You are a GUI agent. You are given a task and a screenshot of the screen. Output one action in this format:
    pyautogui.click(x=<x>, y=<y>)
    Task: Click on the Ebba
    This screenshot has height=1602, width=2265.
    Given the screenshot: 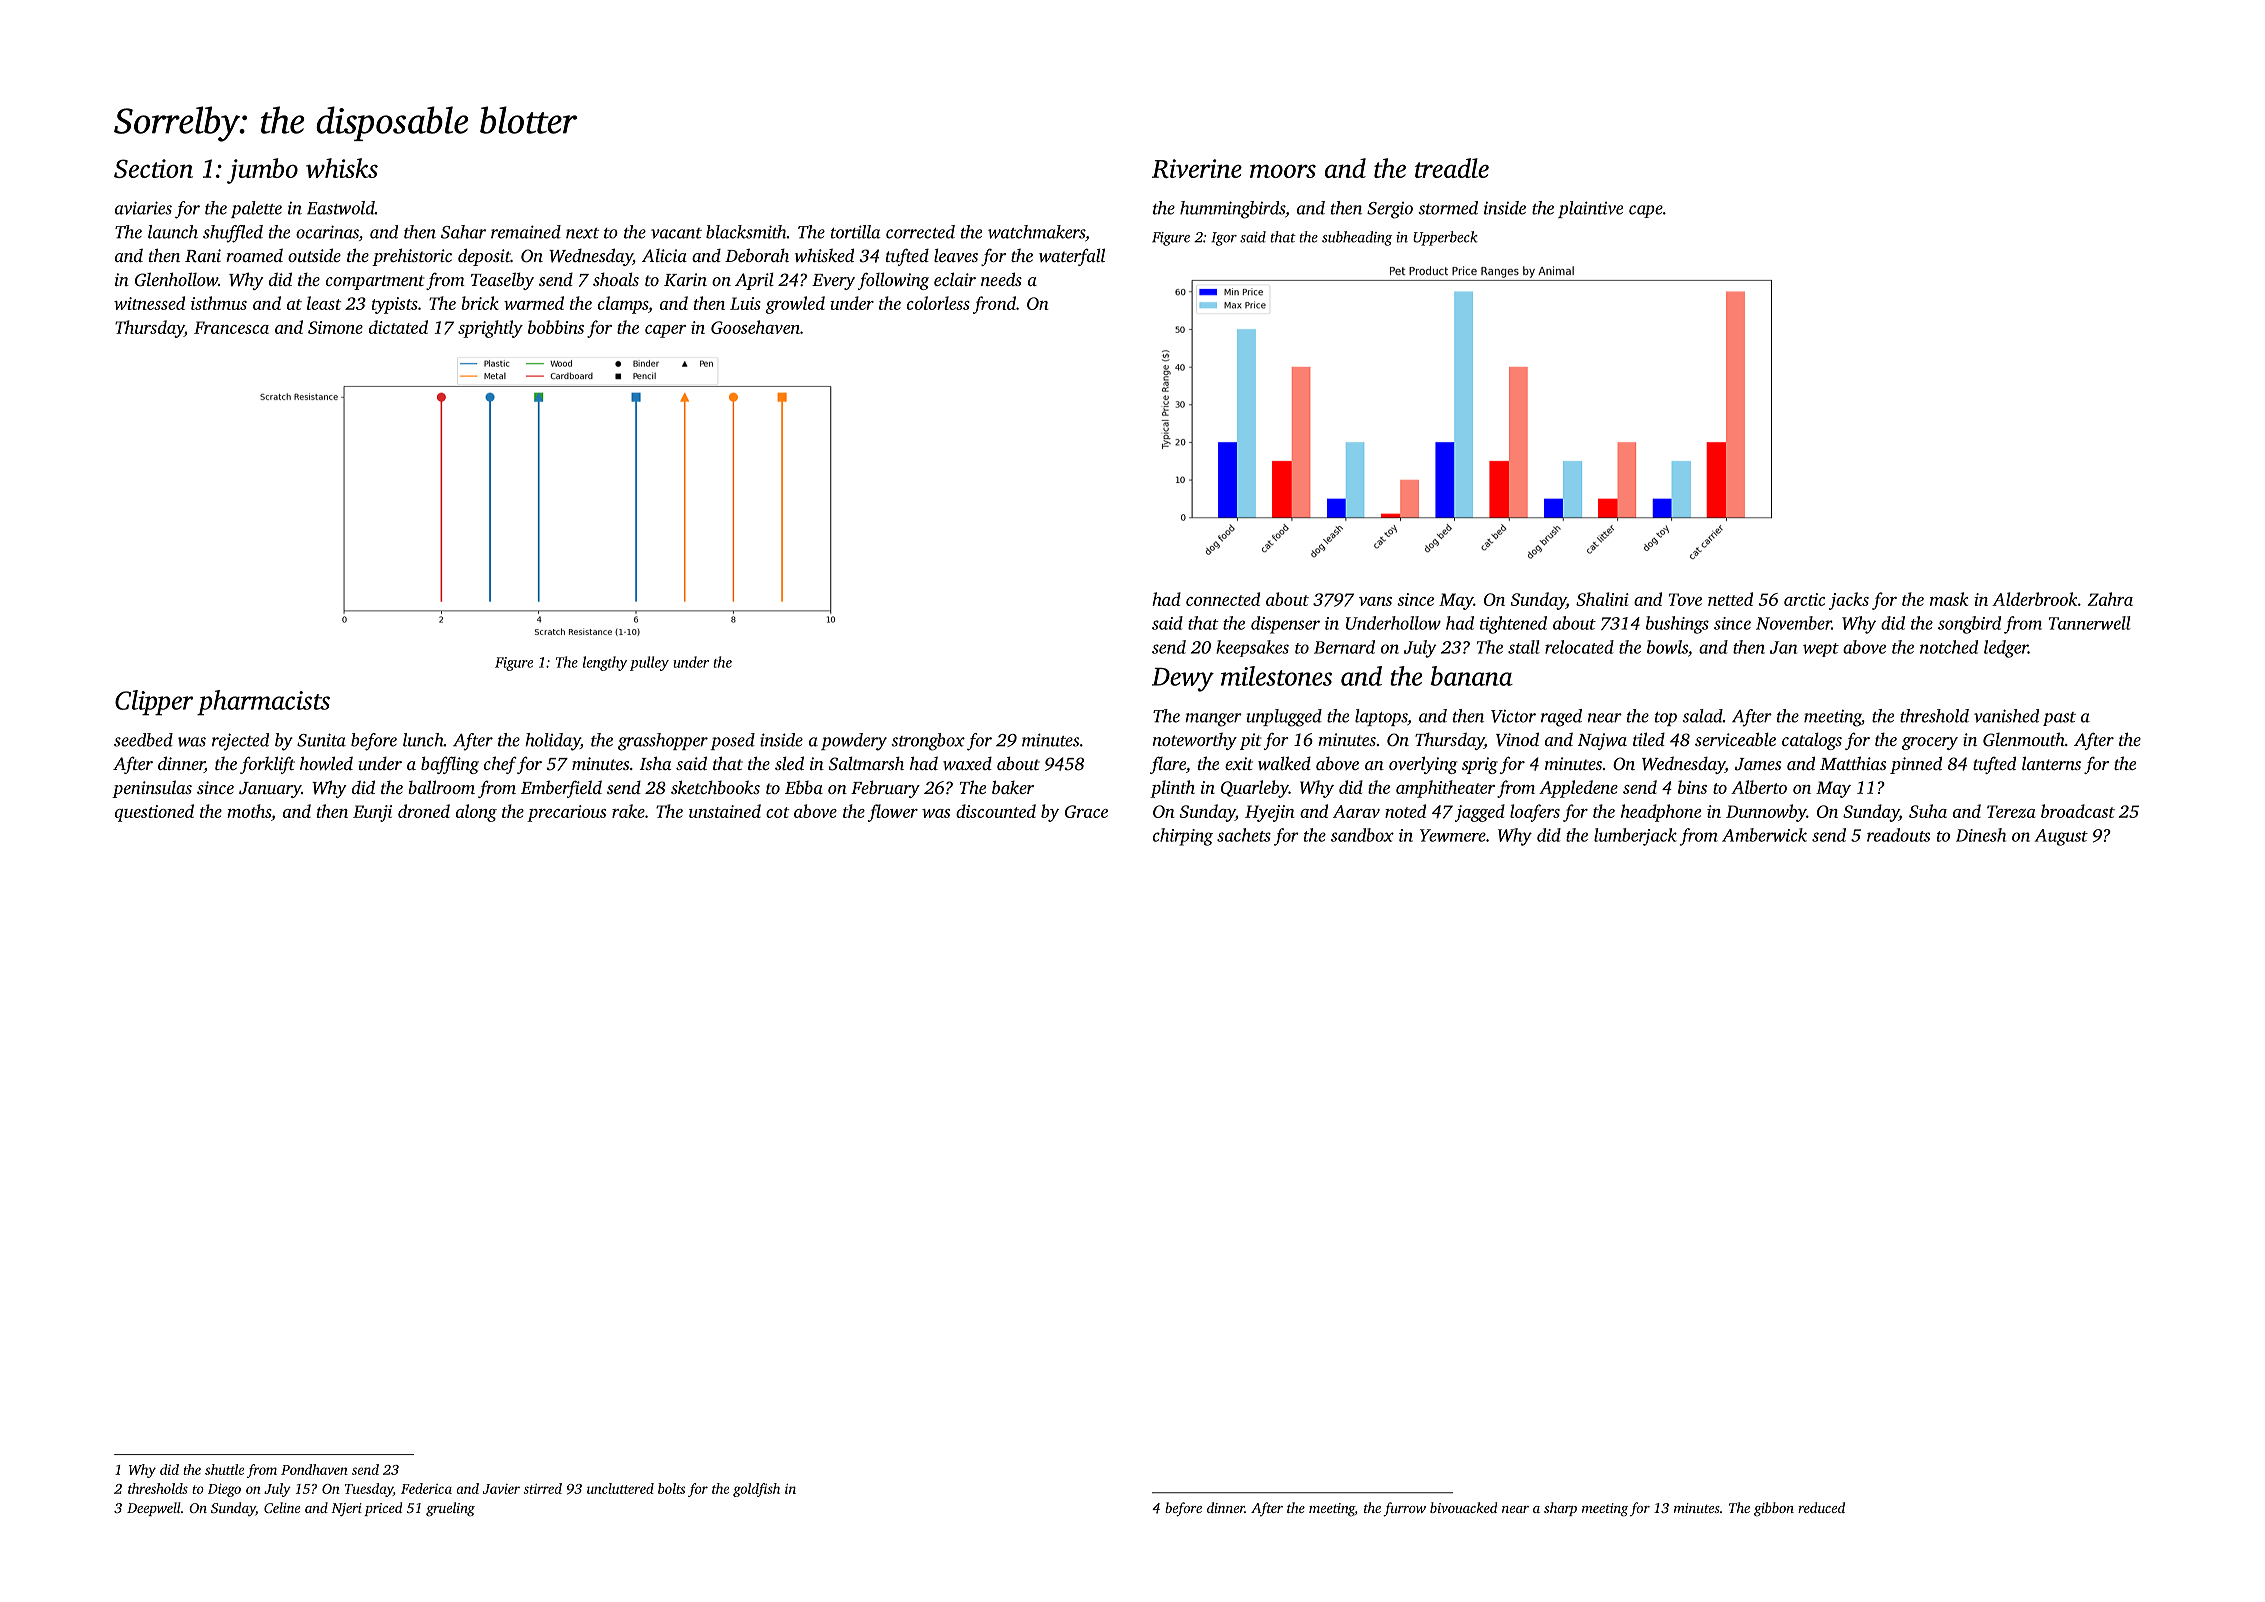 What is the action you would take?
    pyautogui.click(x=804, y=787)
